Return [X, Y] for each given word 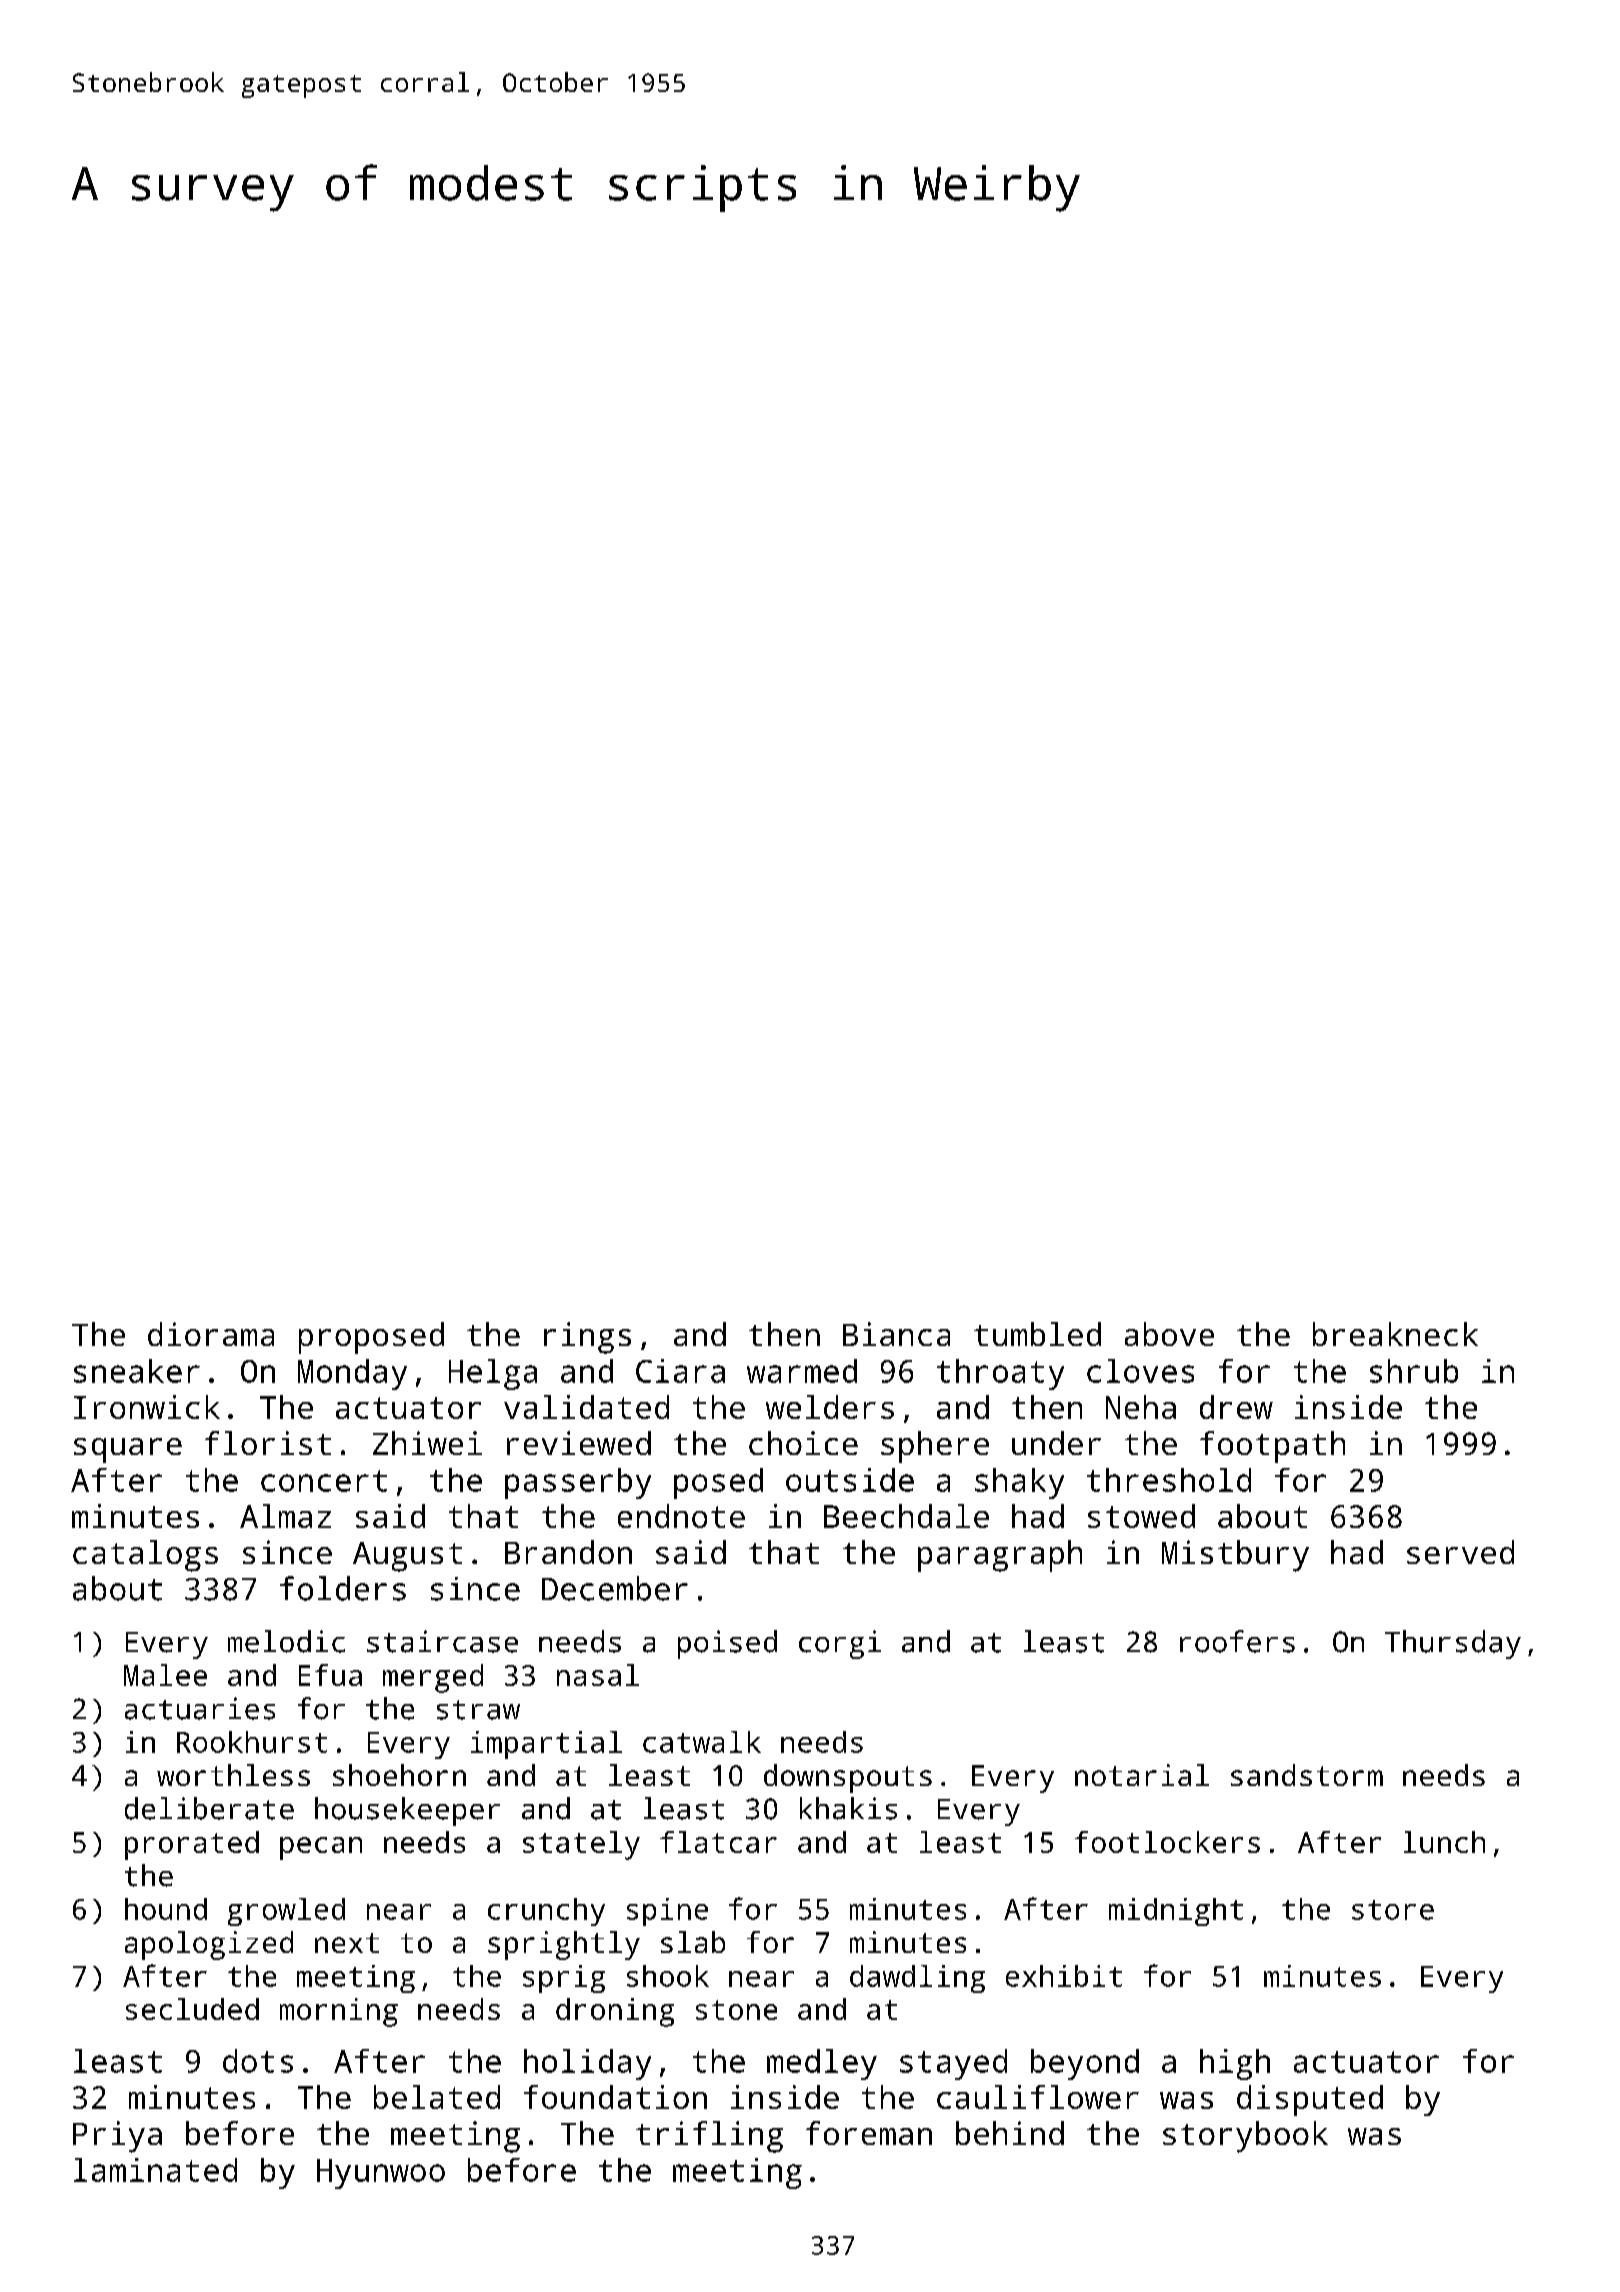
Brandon [568, 1552]
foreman [869, 2133]
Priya [117, 2137]
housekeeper [407, 1811]
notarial [1142, 1775]
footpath [1272, 1447]
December [615, 1588]
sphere [935, 1447]
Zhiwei [427, 1443]
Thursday [1453, 1644]
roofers [1237, 1641]
